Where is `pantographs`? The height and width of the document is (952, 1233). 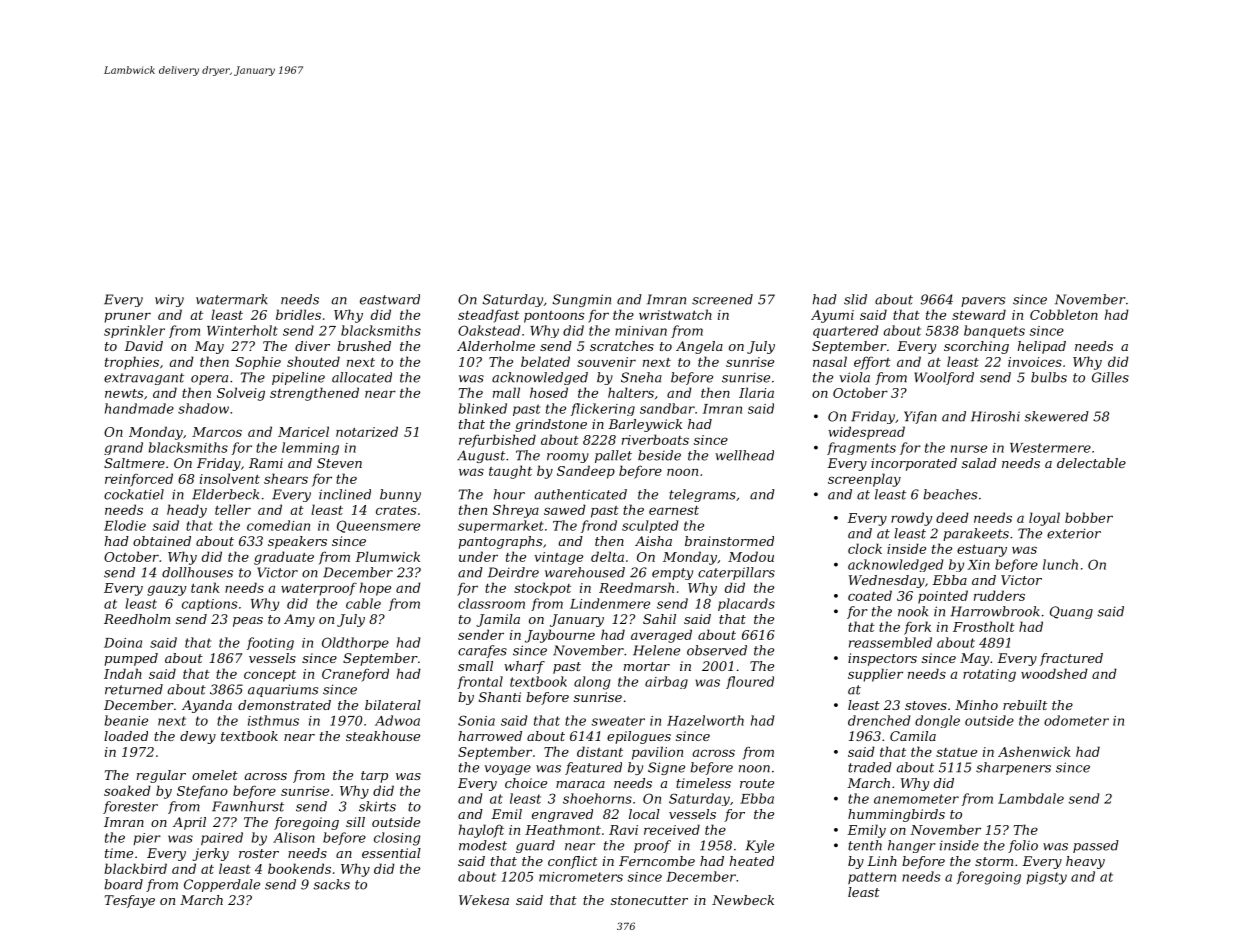
pantographs is located at coordinates (500, 542).
